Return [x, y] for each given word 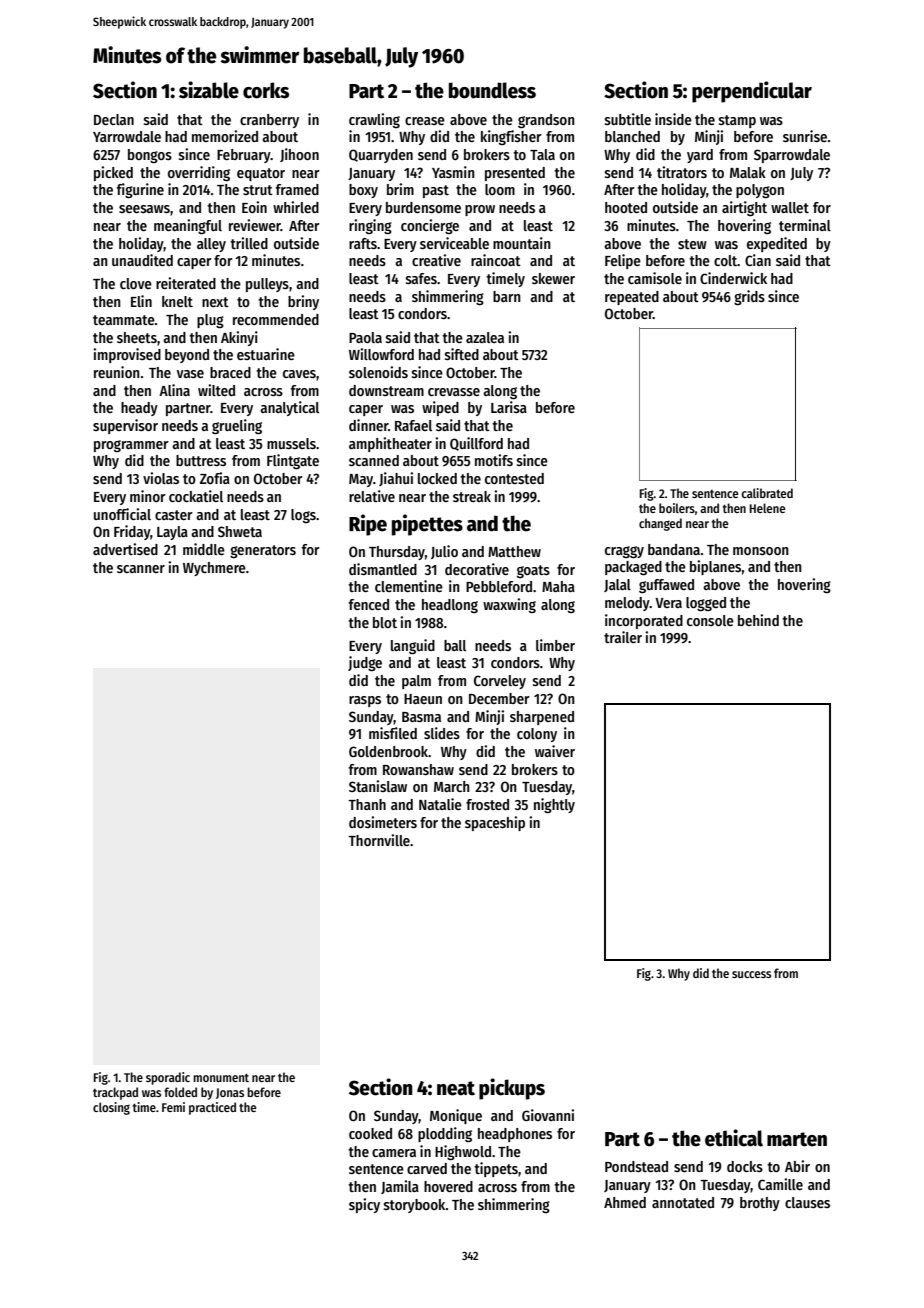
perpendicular [752, 92]
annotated [683, 1202]
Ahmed [625, 1202]
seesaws [144, 209]
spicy [364, 1205]
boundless [492, 90]
